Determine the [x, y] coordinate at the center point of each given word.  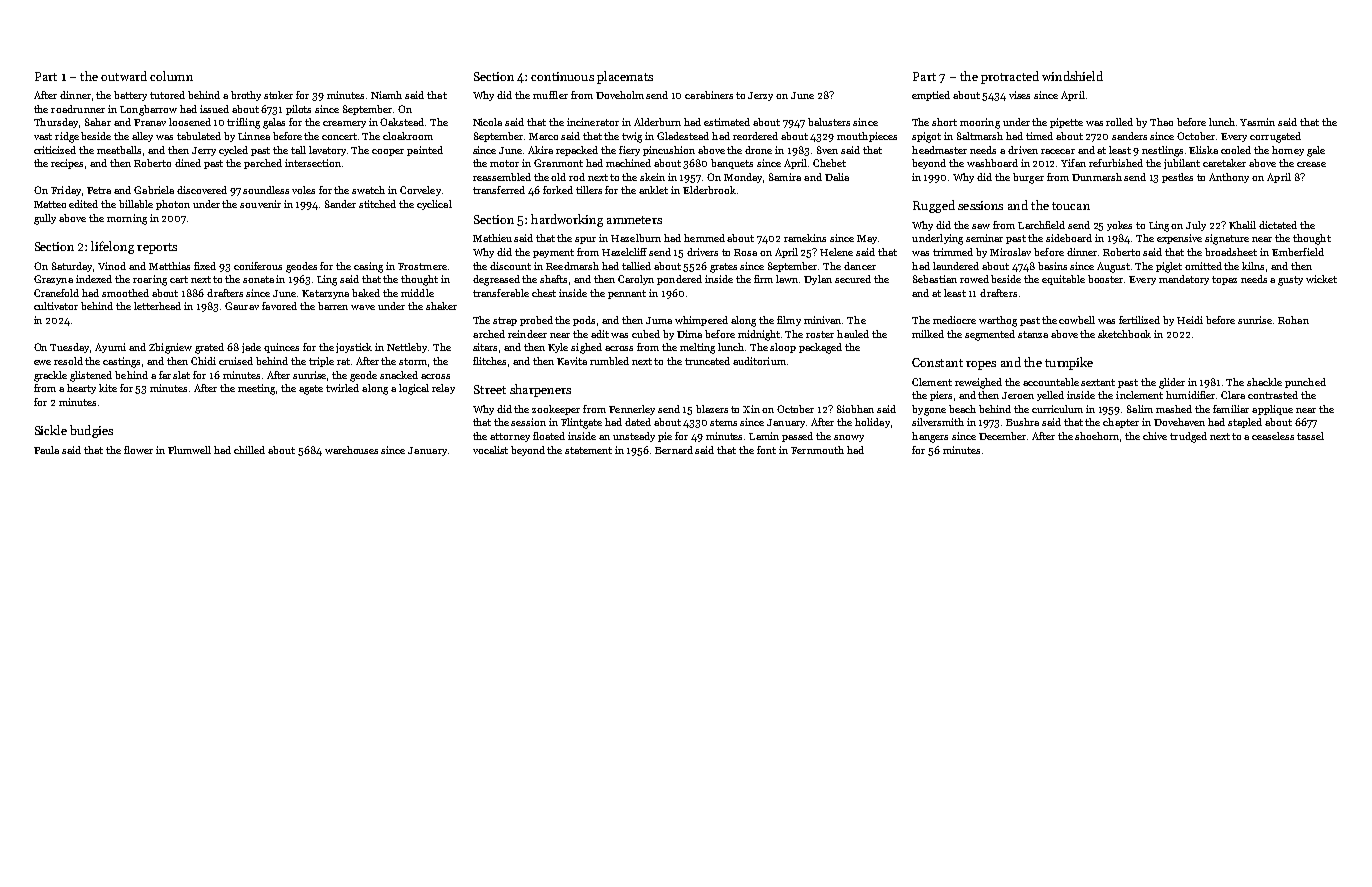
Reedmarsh [572, 266]
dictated [1278, 225]
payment [553, 253]
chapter [1121, 423]
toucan [1071, 206]
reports [157, 248]
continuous [562, 76]
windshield [1072, 76]
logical [414, 389]
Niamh [386, 95]
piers [941, 396]
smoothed [125, 293]
